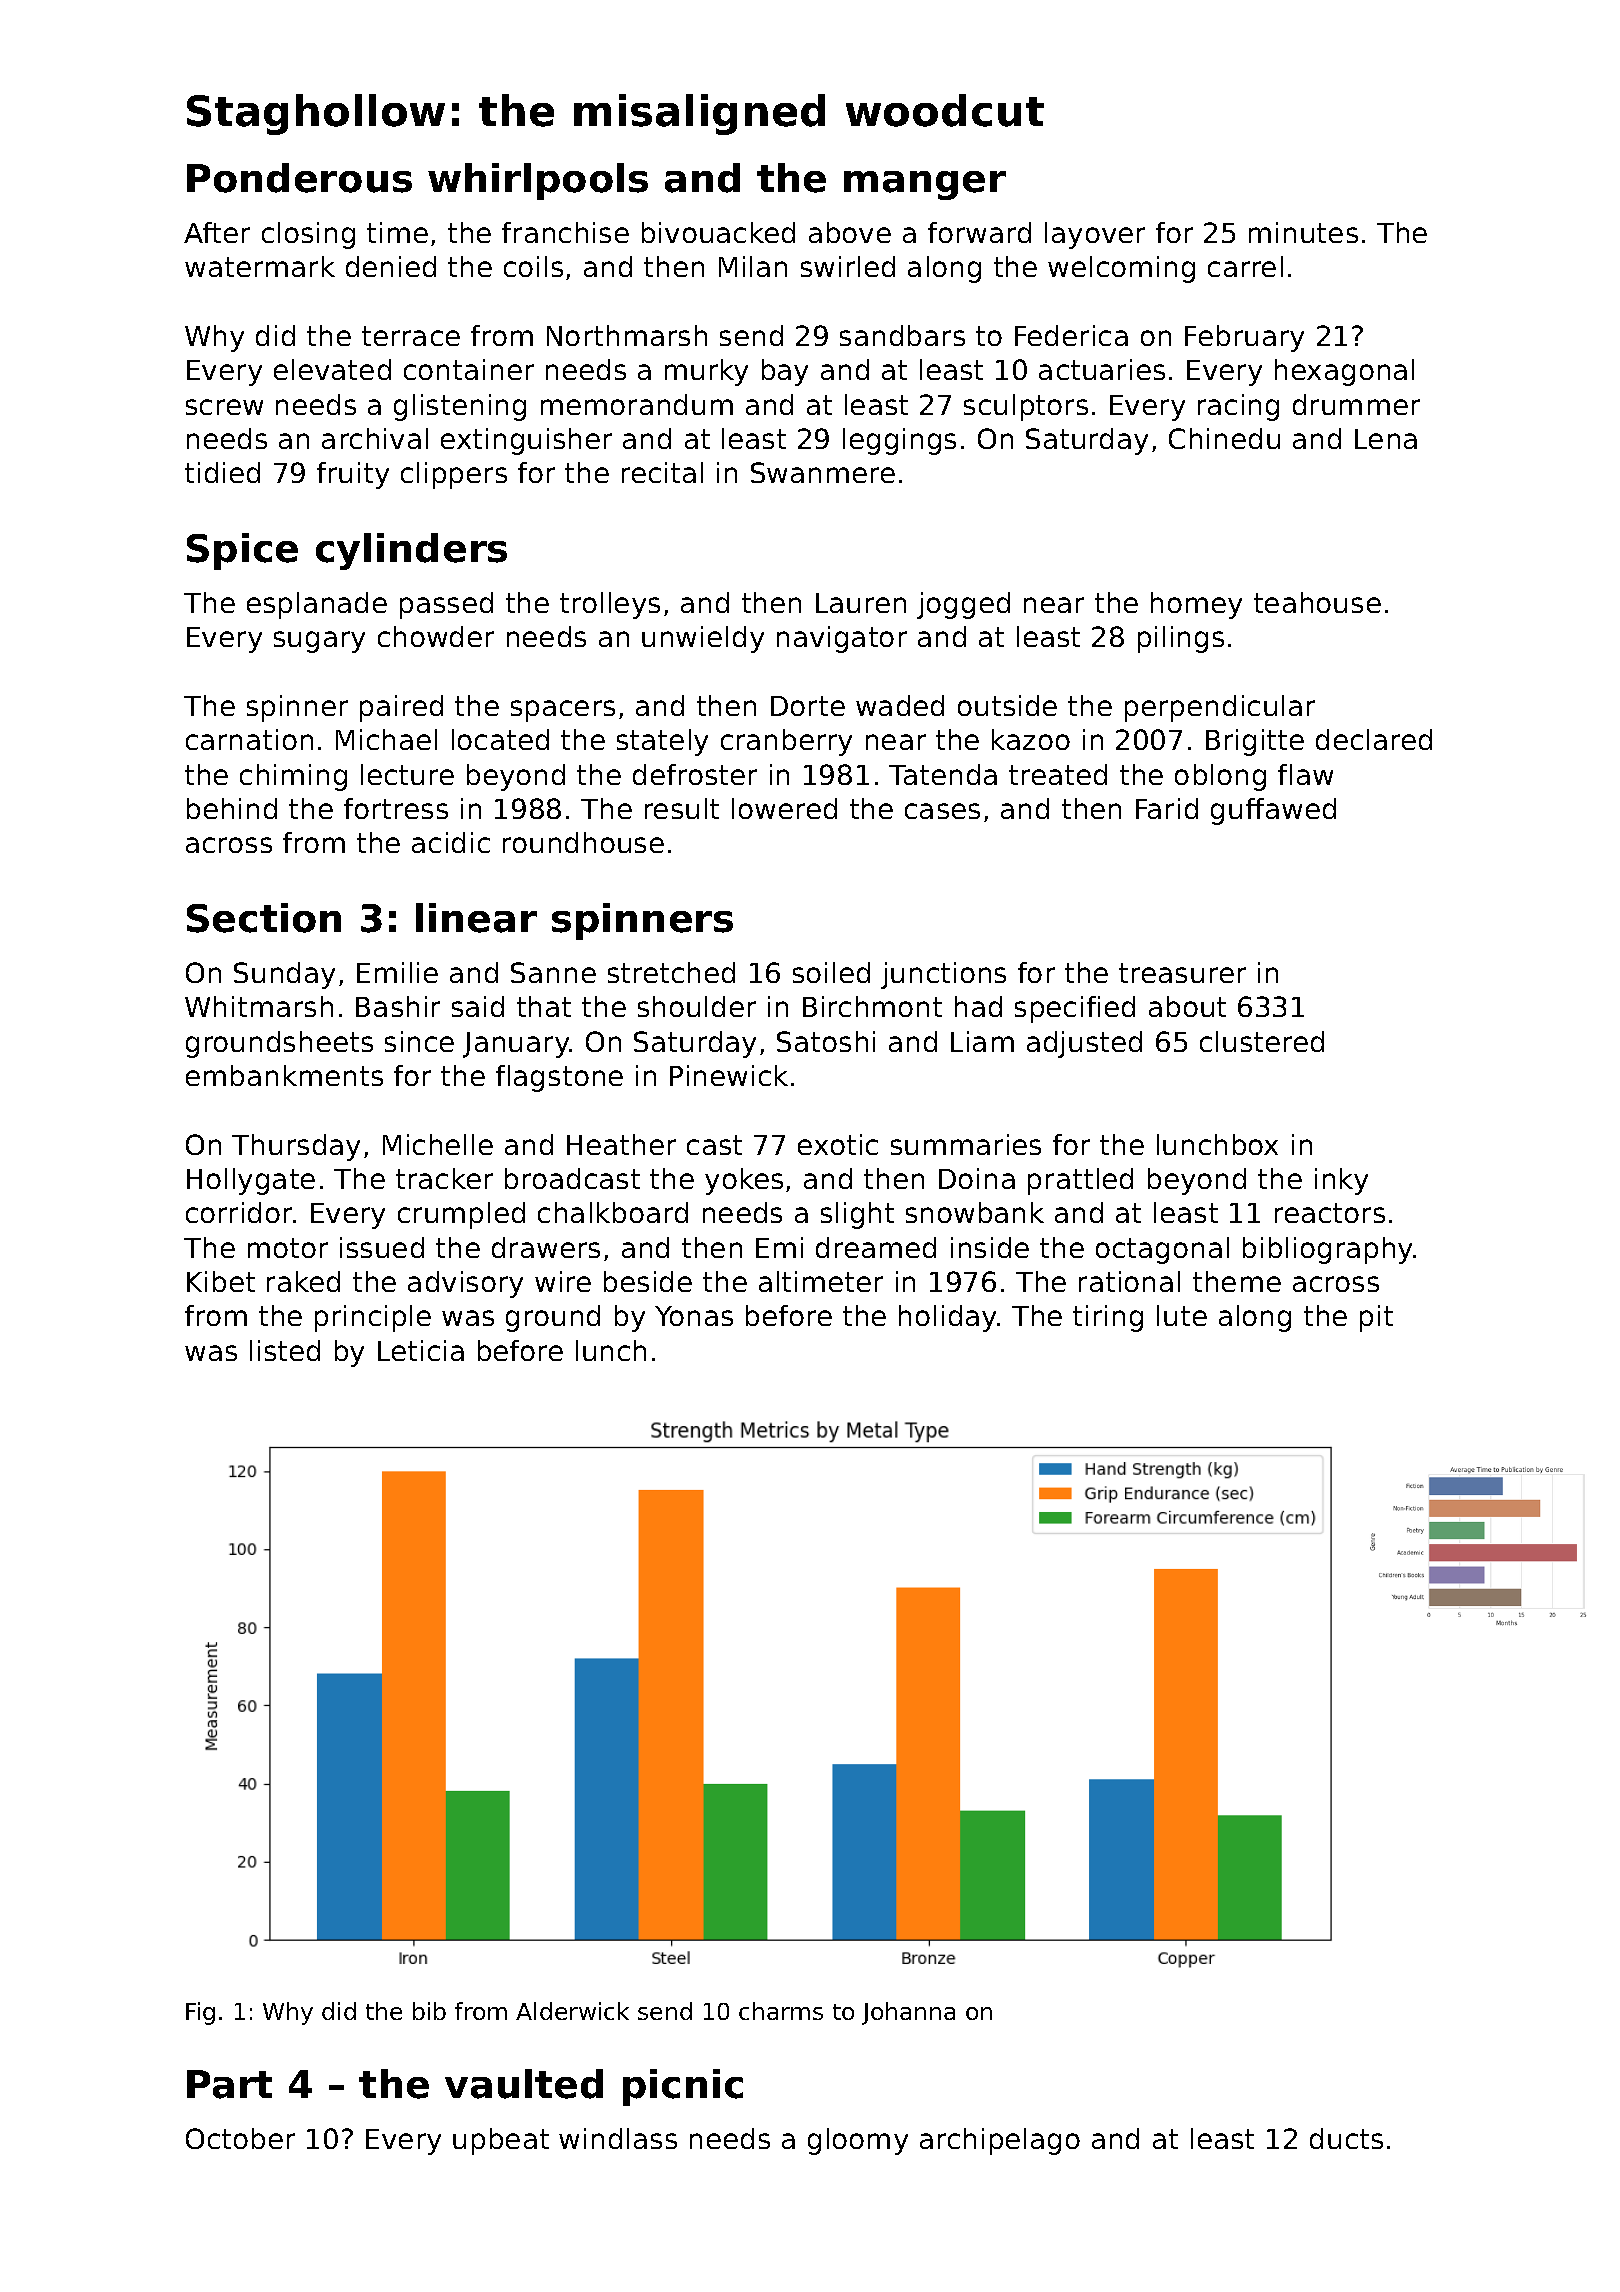 The width and height of the screenshot is (1620, 2292). Describe the element at coordinates (229, 2084) in the screenshot. I see `Part` at that location.
